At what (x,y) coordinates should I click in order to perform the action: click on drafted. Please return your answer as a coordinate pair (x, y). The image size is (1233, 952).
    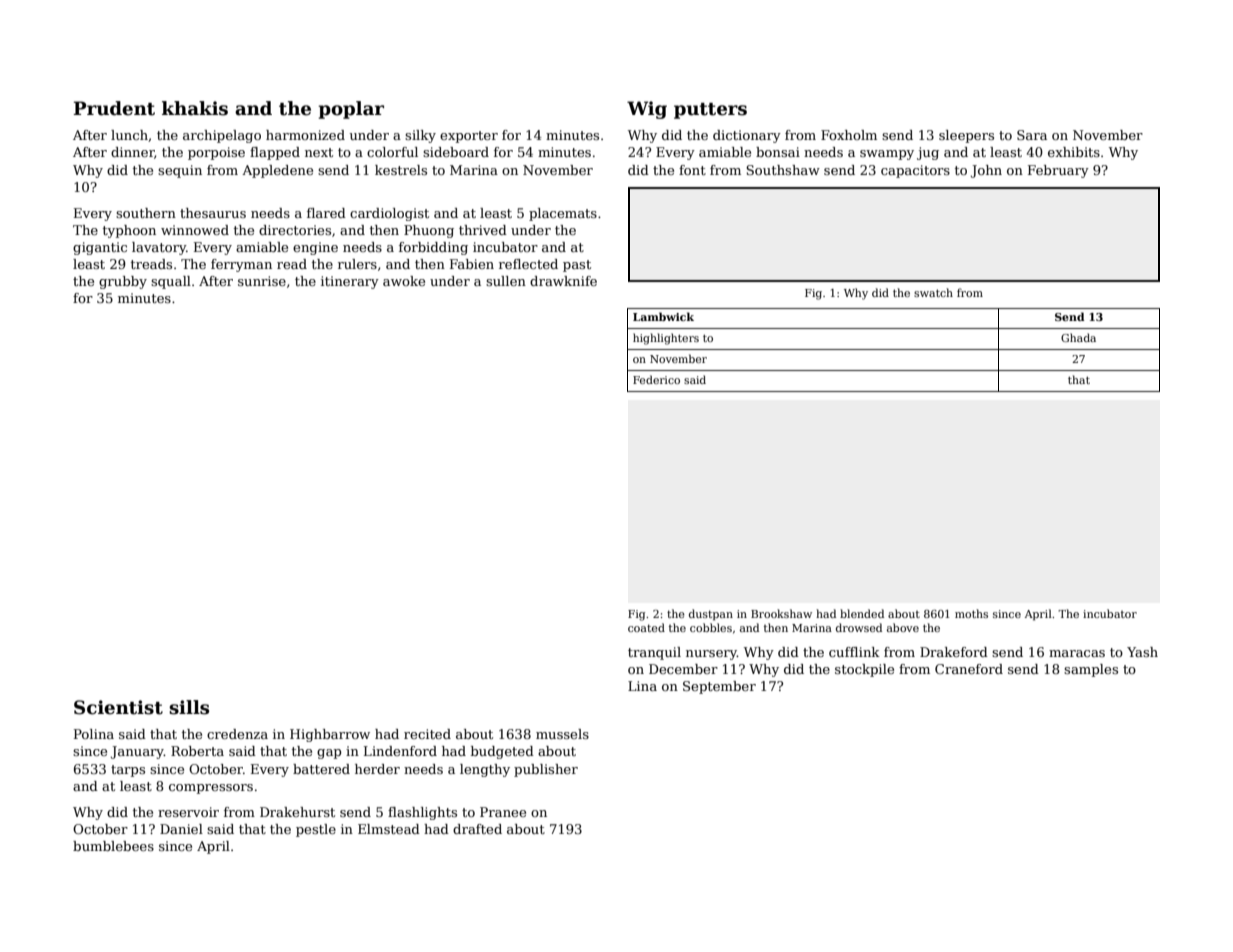
    Looking at the image, I should click on (477, 829).
